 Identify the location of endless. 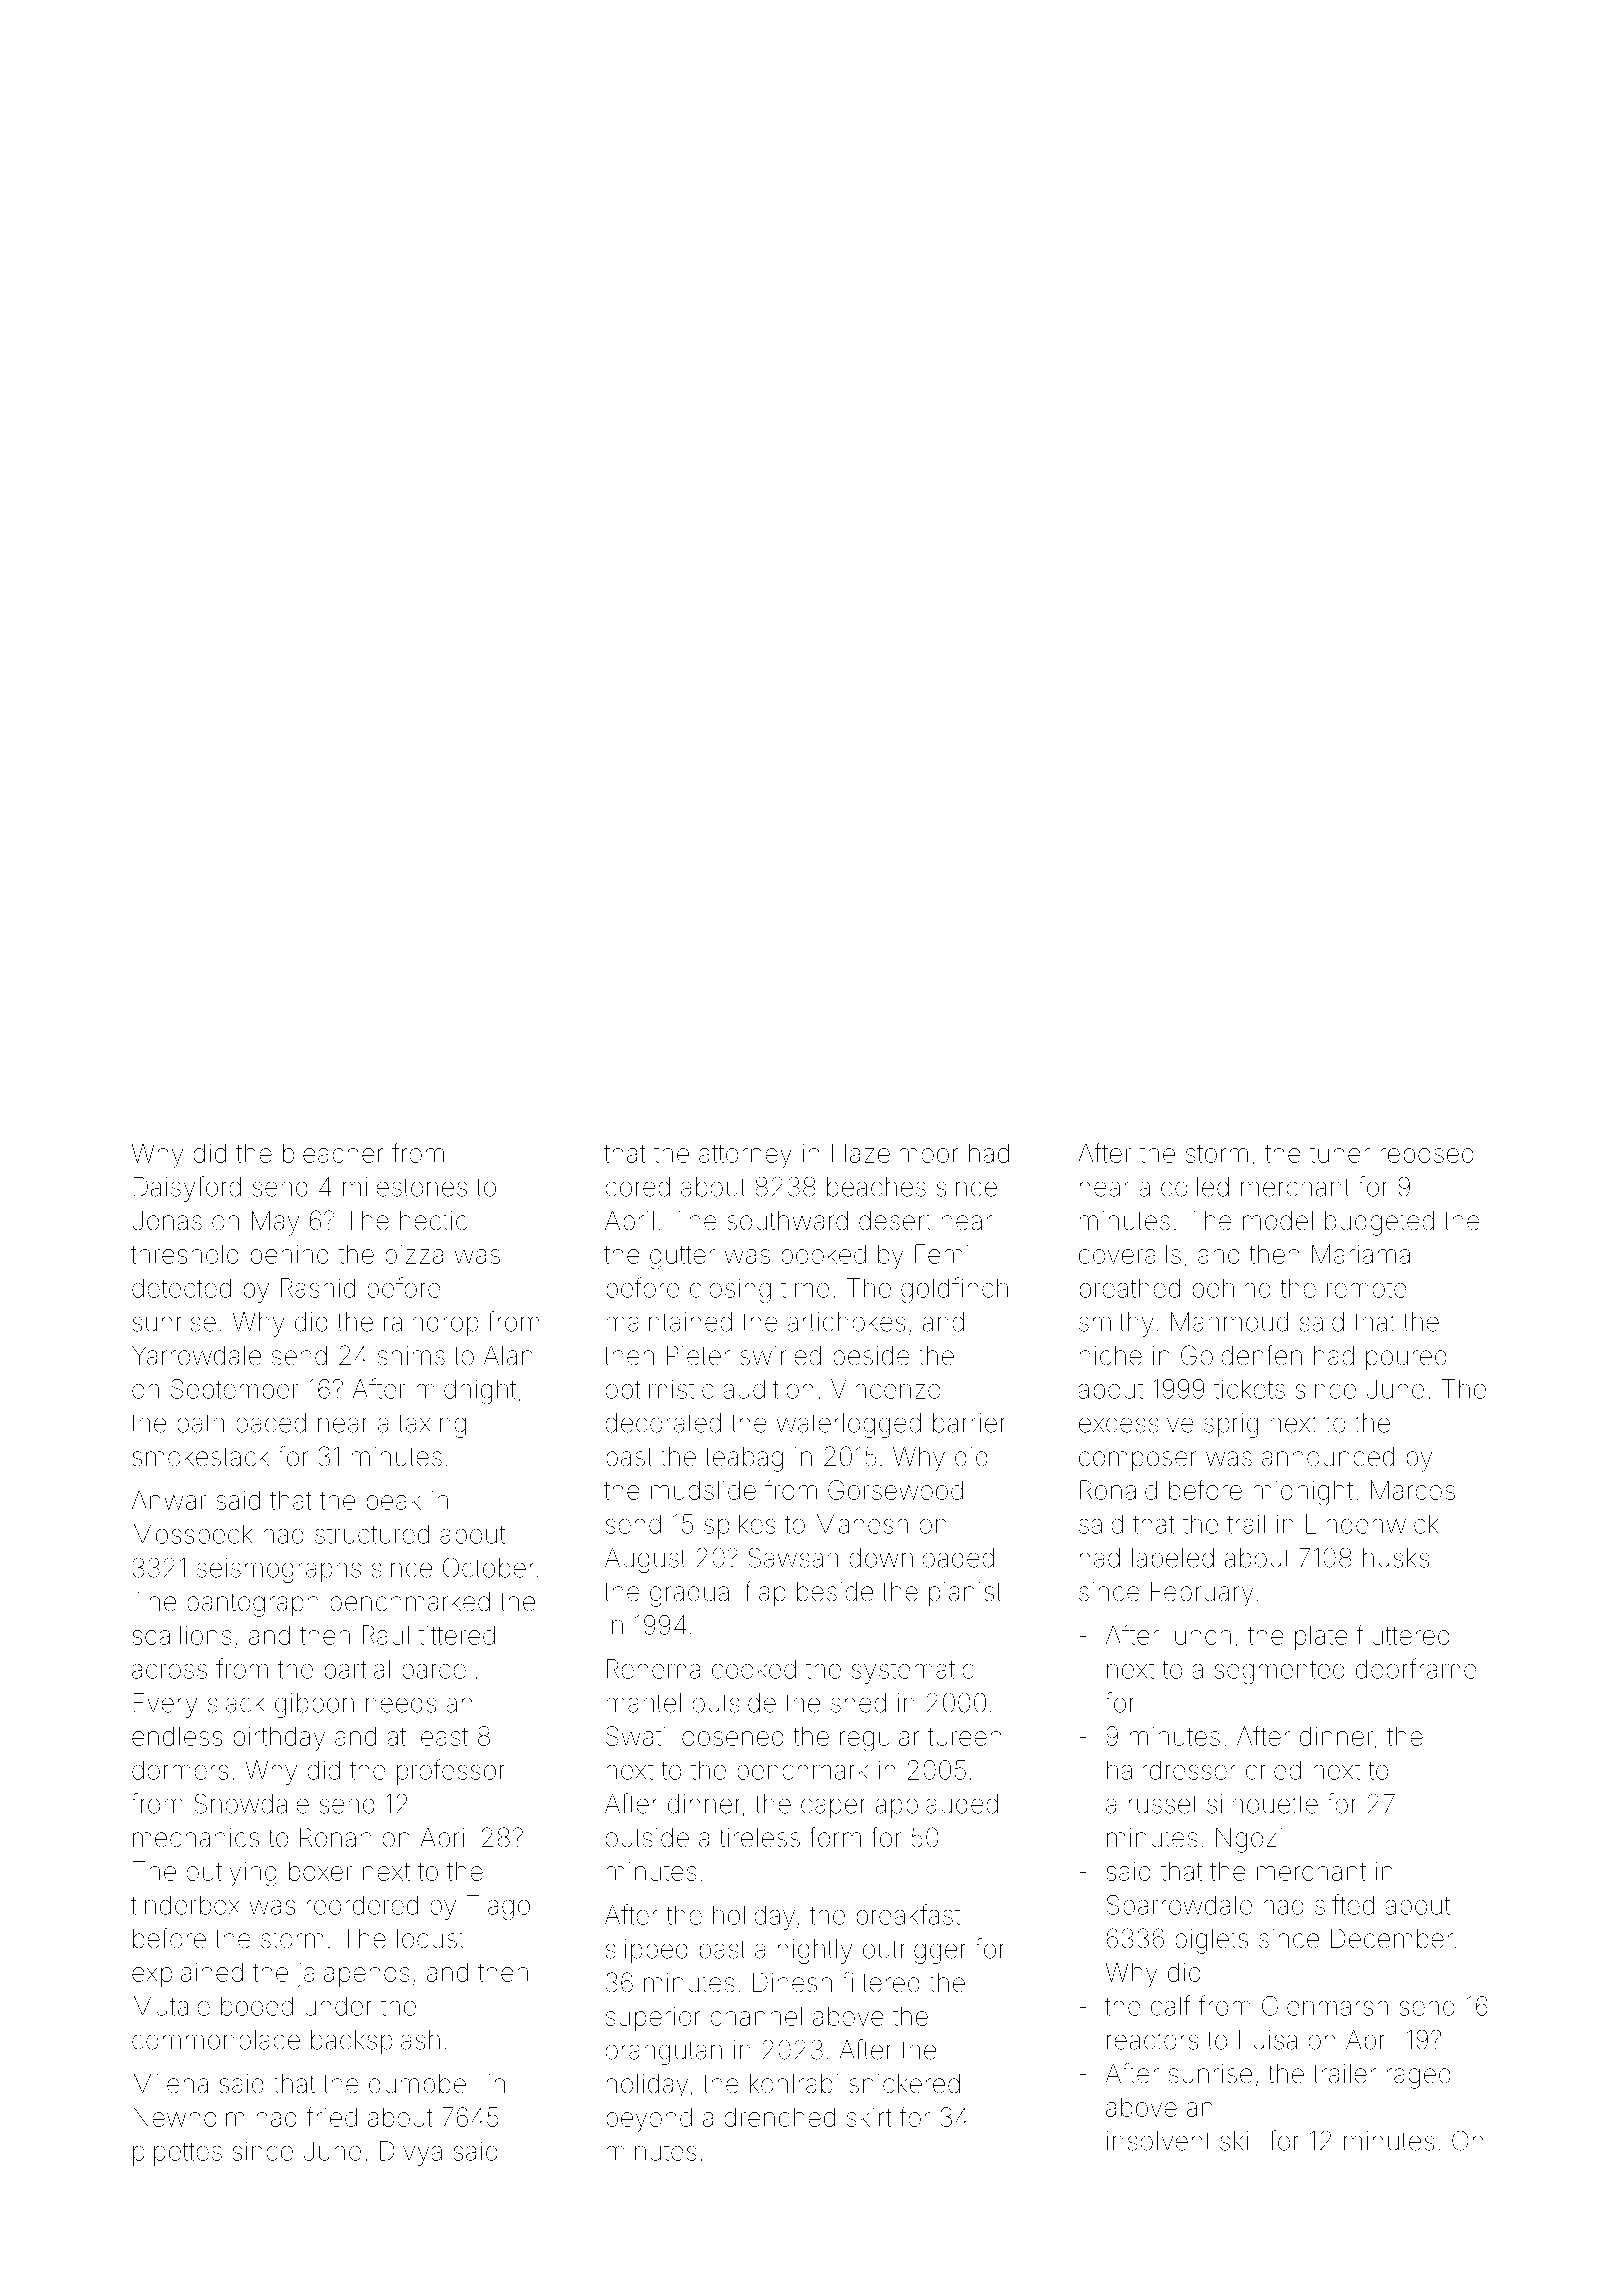
(177, 1736).
